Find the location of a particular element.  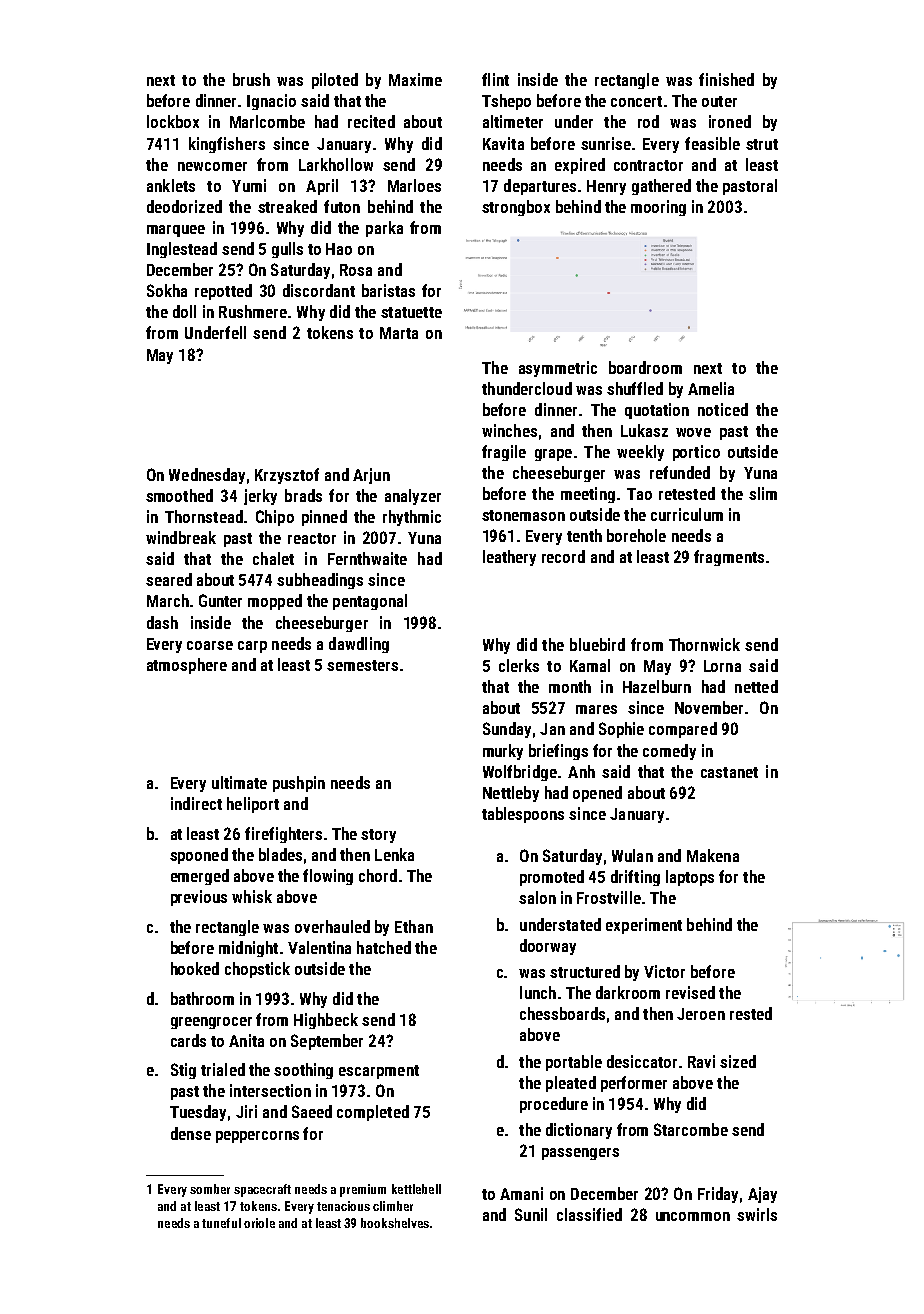

pushpin is located at coordinates (299, 784).
